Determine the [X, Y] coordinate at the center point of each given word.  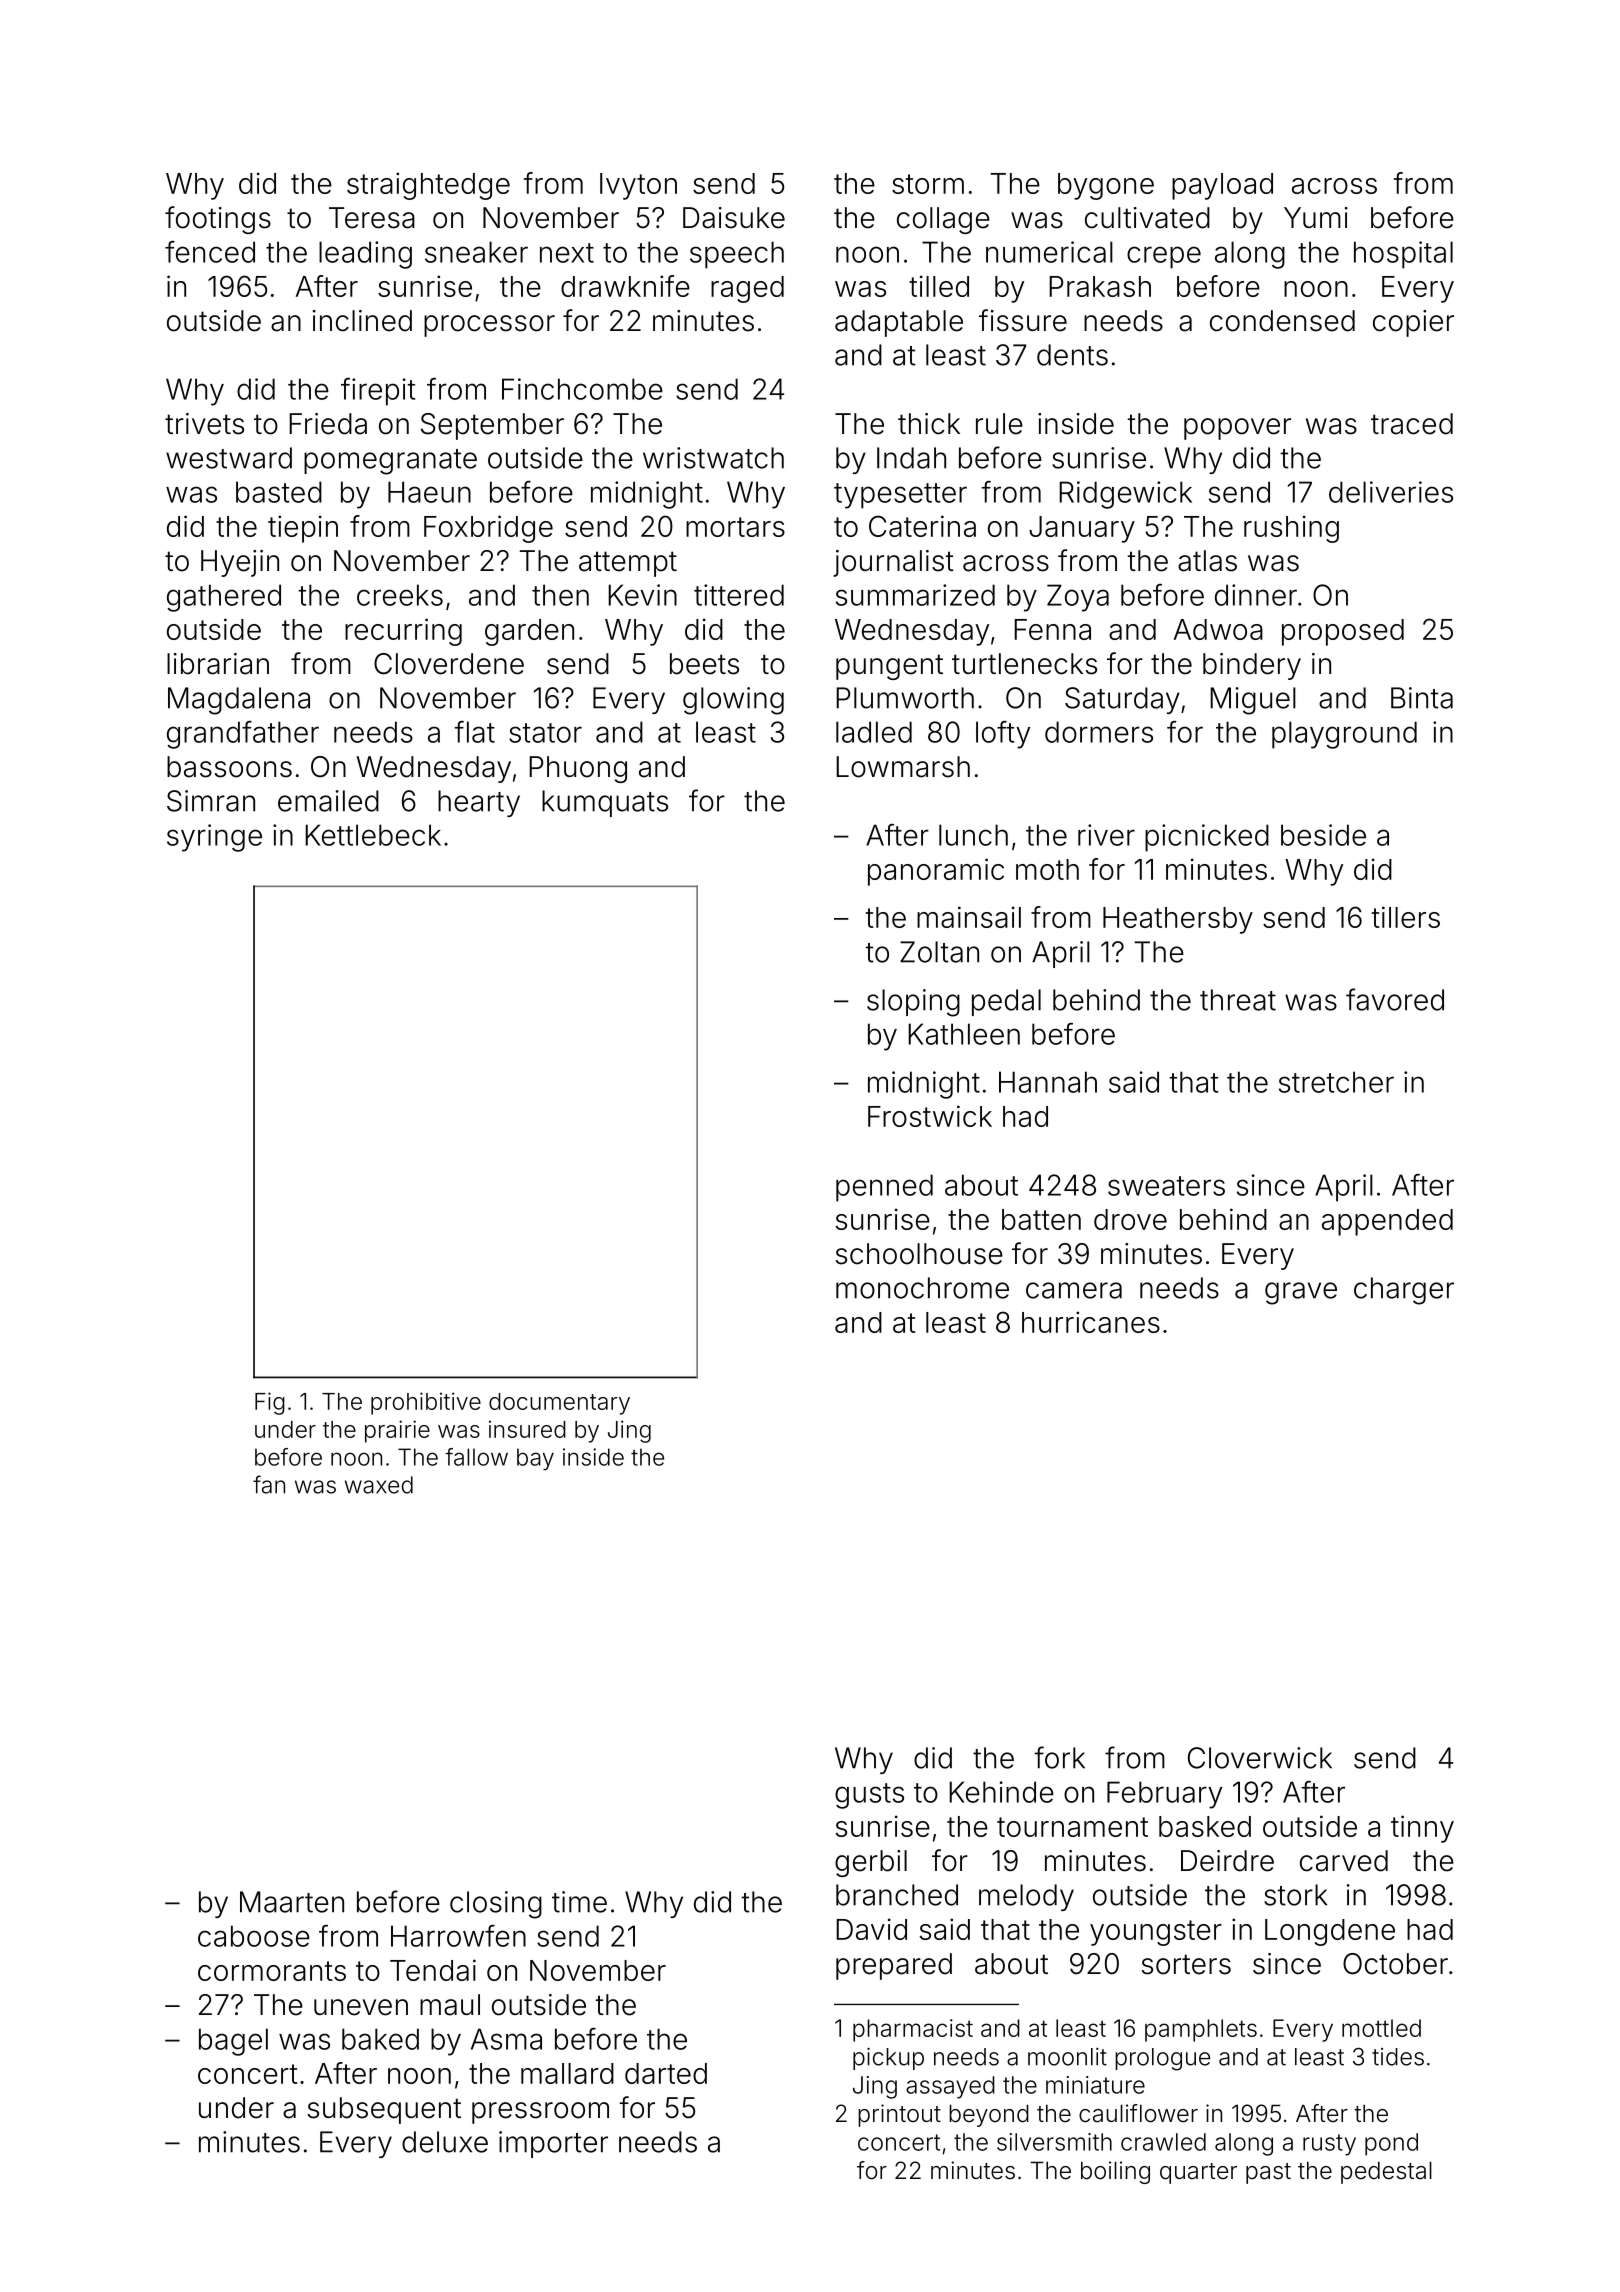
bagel [233, 2042]
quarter [1198, 2173]
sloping [913, 1003]
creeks [400, 595]
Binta [1422, 698]
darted [666, 2073]
